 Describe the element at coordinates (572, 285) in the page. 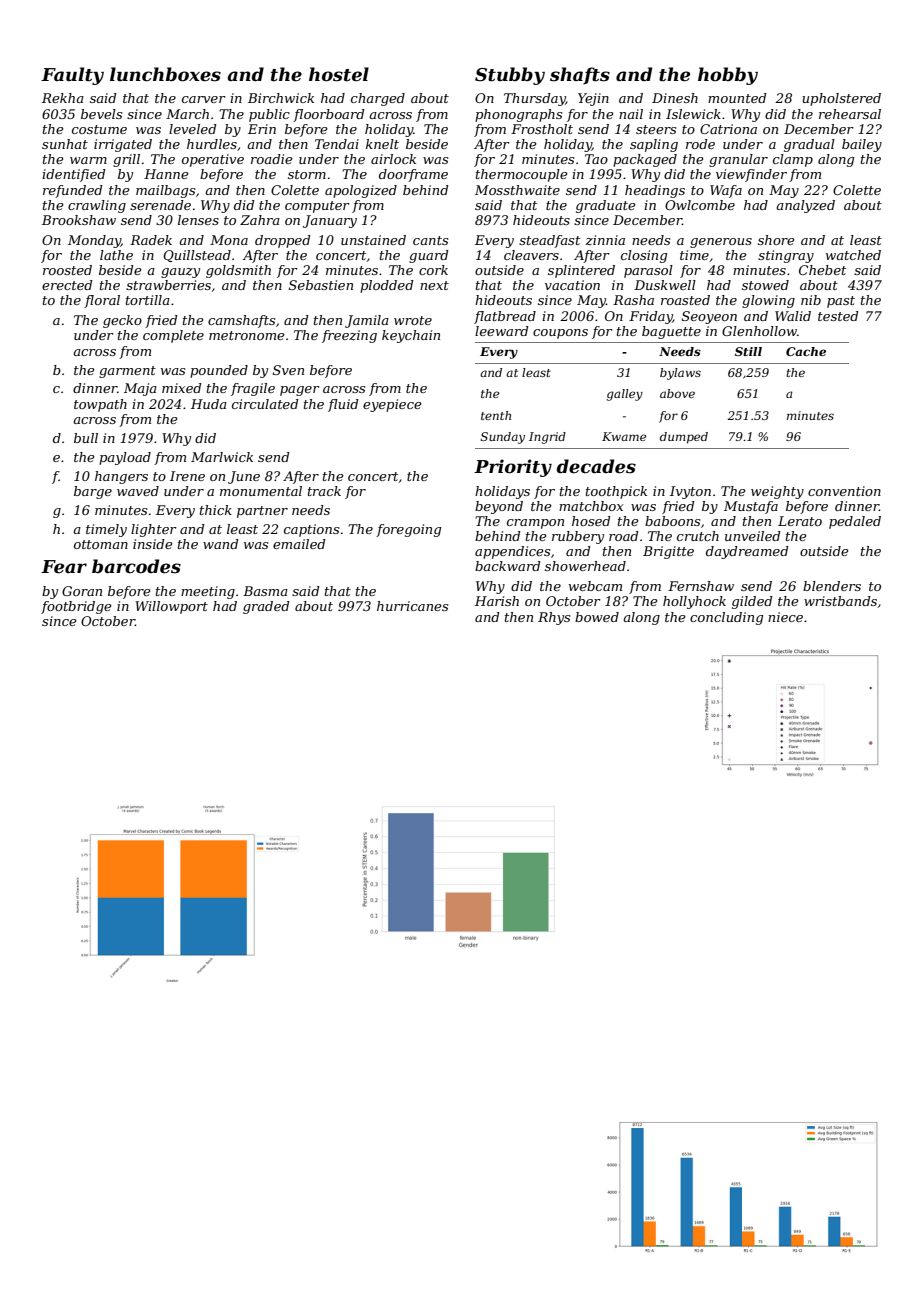

I see `vacation` at that location.
